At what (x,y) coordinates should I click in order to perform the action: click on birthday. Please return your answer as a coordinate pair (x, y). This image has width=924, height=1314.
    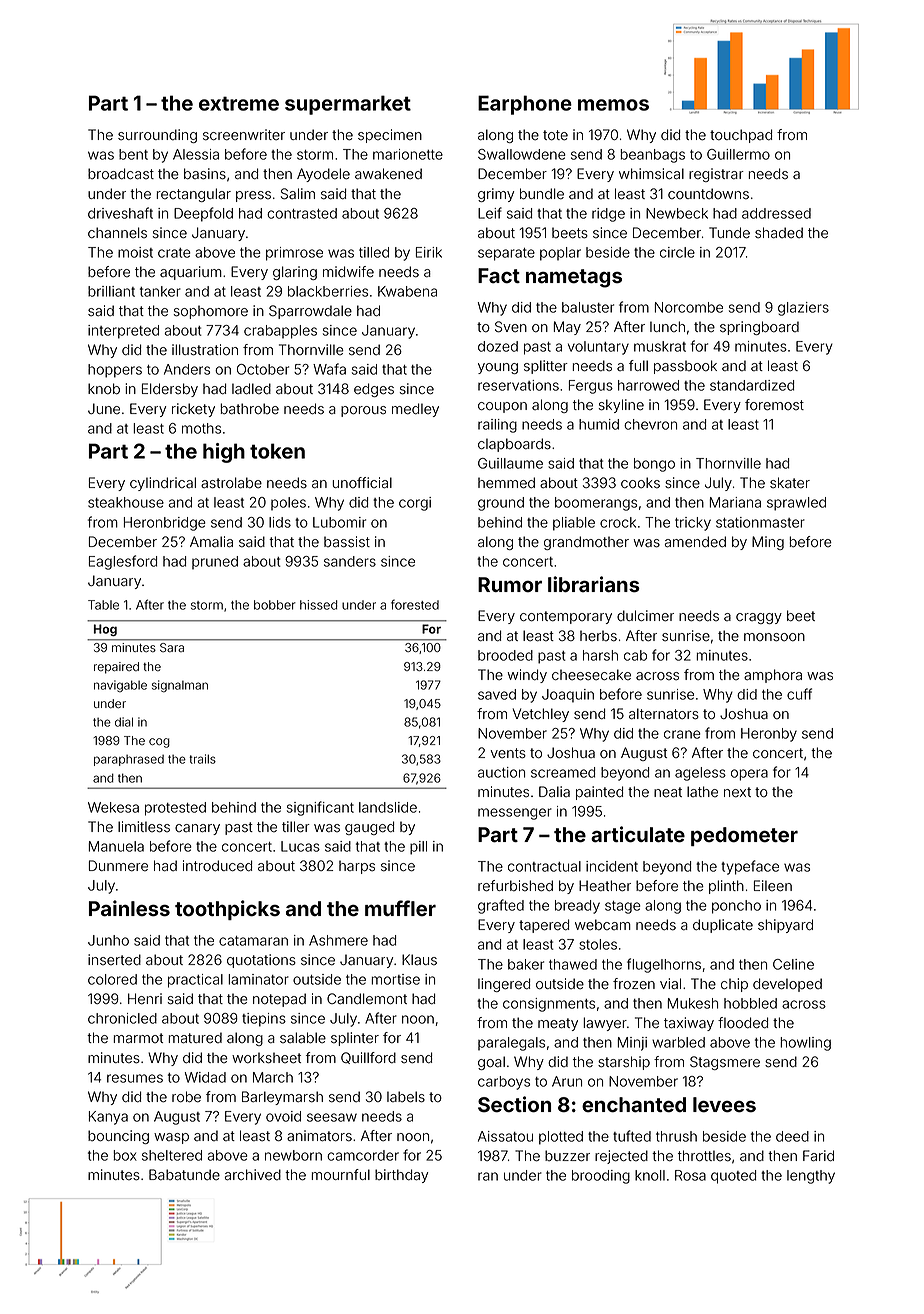
    Looking at the image, I should click on (401, 1176).
